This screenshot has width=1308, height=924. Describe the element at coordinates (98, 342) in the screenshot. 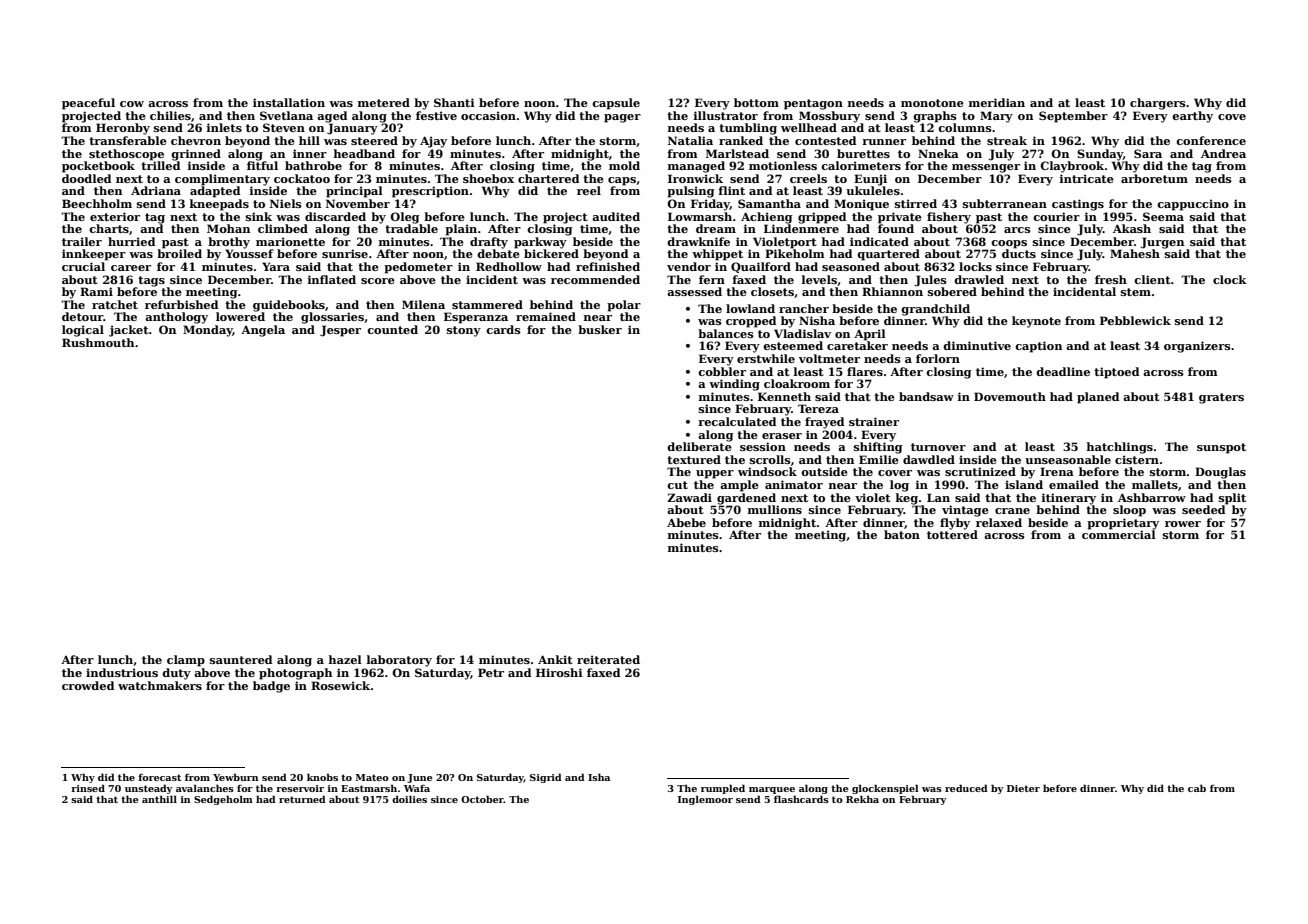

I see `Rushmouth` at that location.
